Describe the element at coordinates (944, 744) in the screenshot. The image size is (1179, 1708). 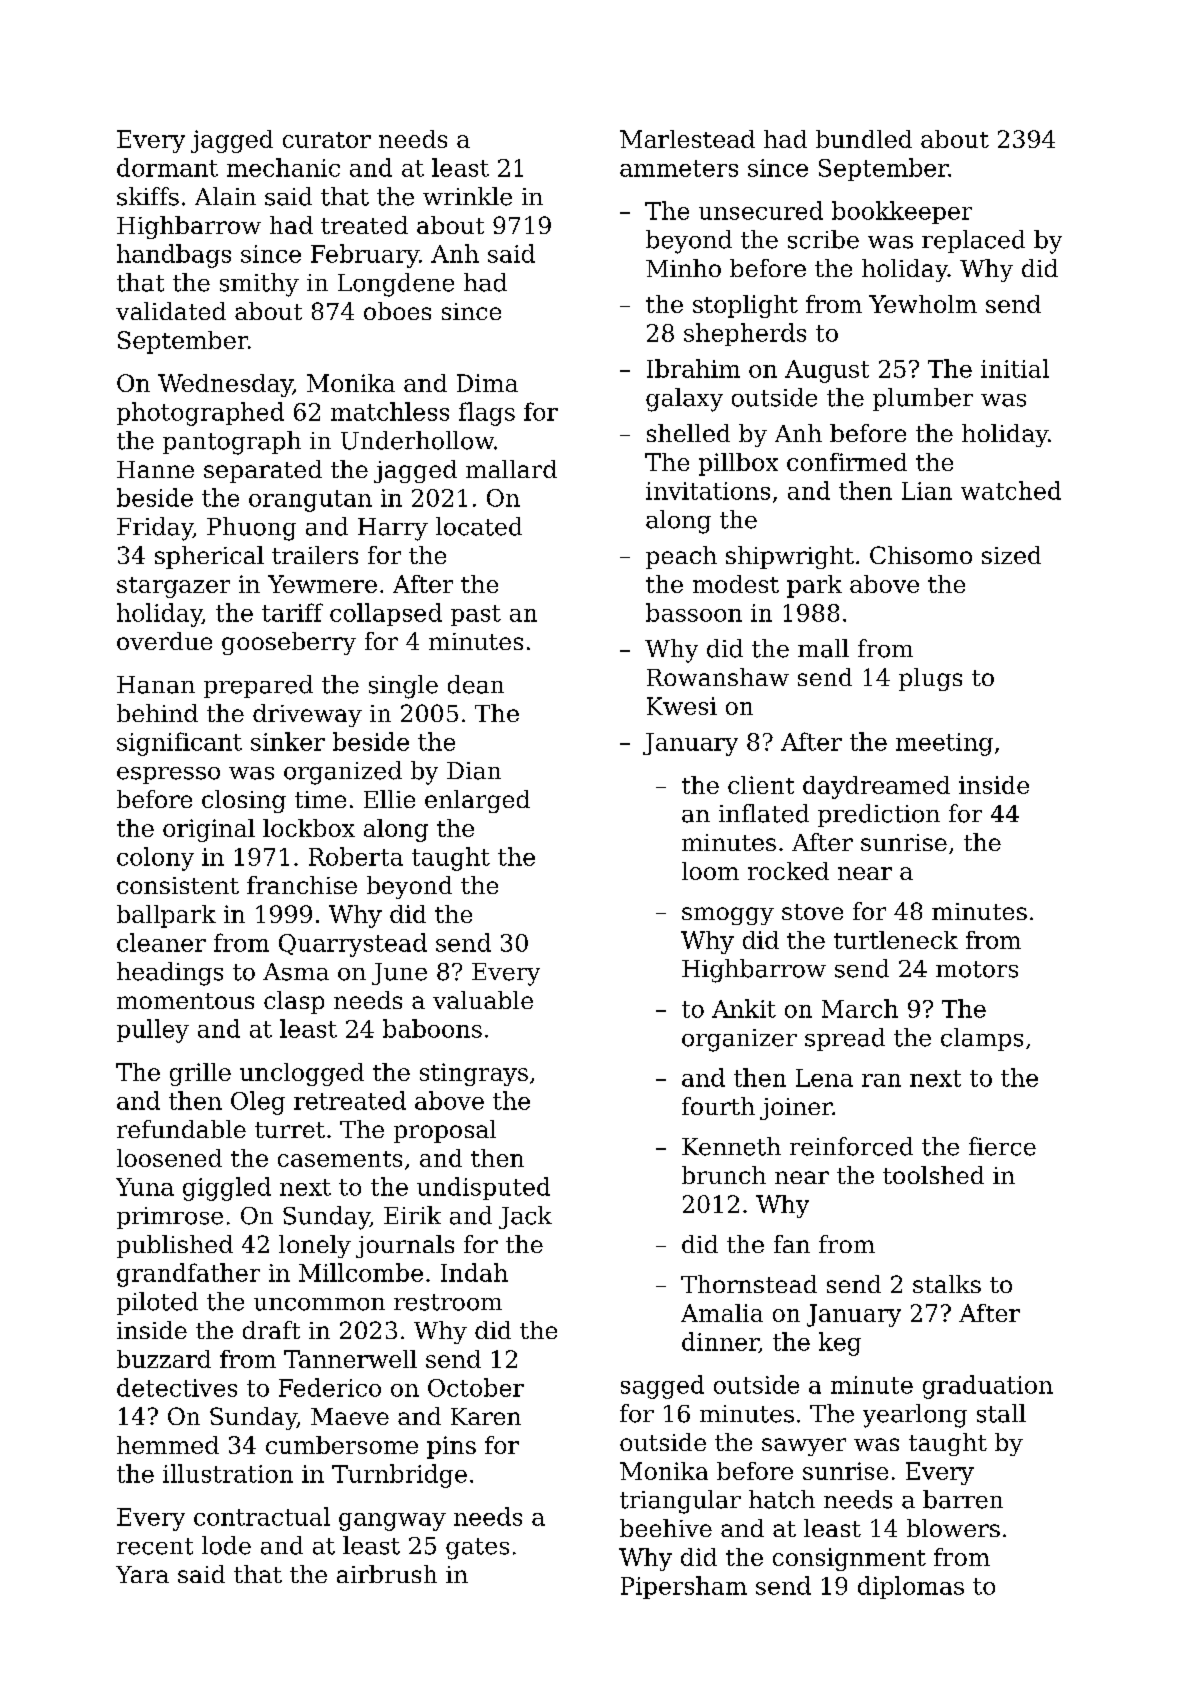
I see `meeting` at that location.
